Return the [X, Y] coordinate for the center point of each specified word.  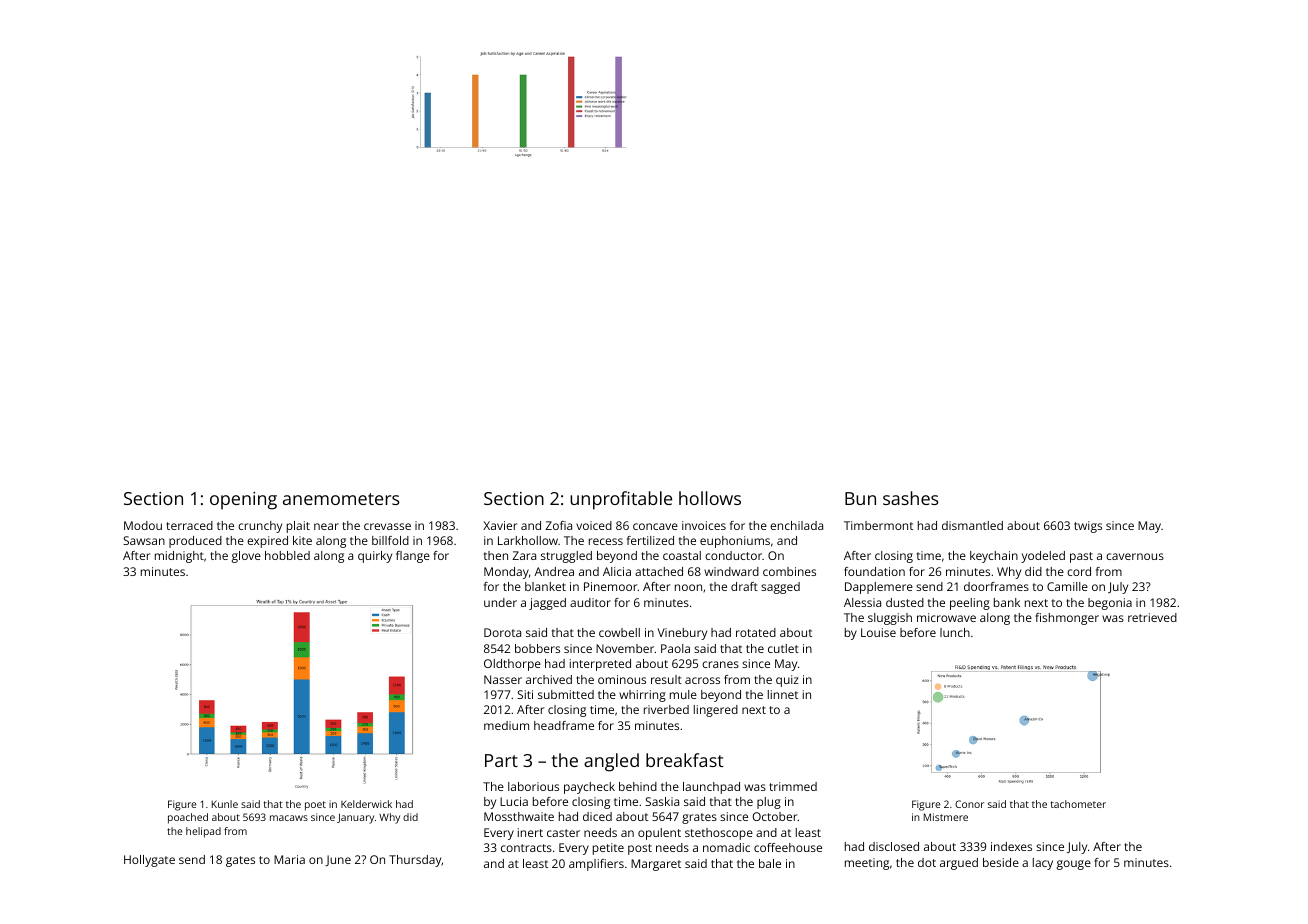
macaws [289, 818]
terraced [189, 525]
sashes [911, 498]
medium [506, 725]
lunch [955, 632]
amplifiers [596, 865]
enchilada [796, 525]
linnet [783, 694]
